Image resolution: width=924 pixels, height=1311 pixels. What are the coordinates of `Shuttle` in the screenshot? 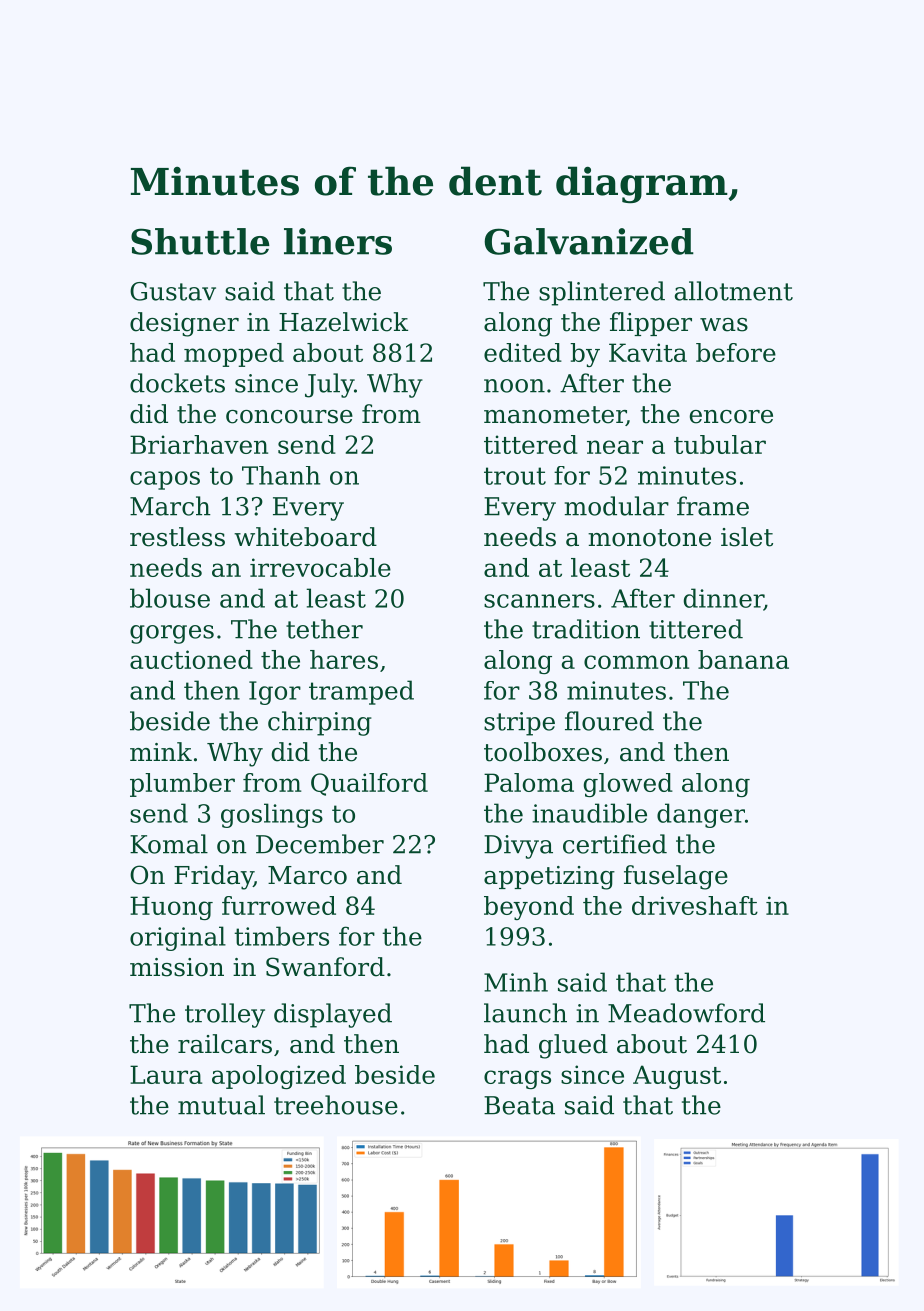 It's located at (200, 241).
